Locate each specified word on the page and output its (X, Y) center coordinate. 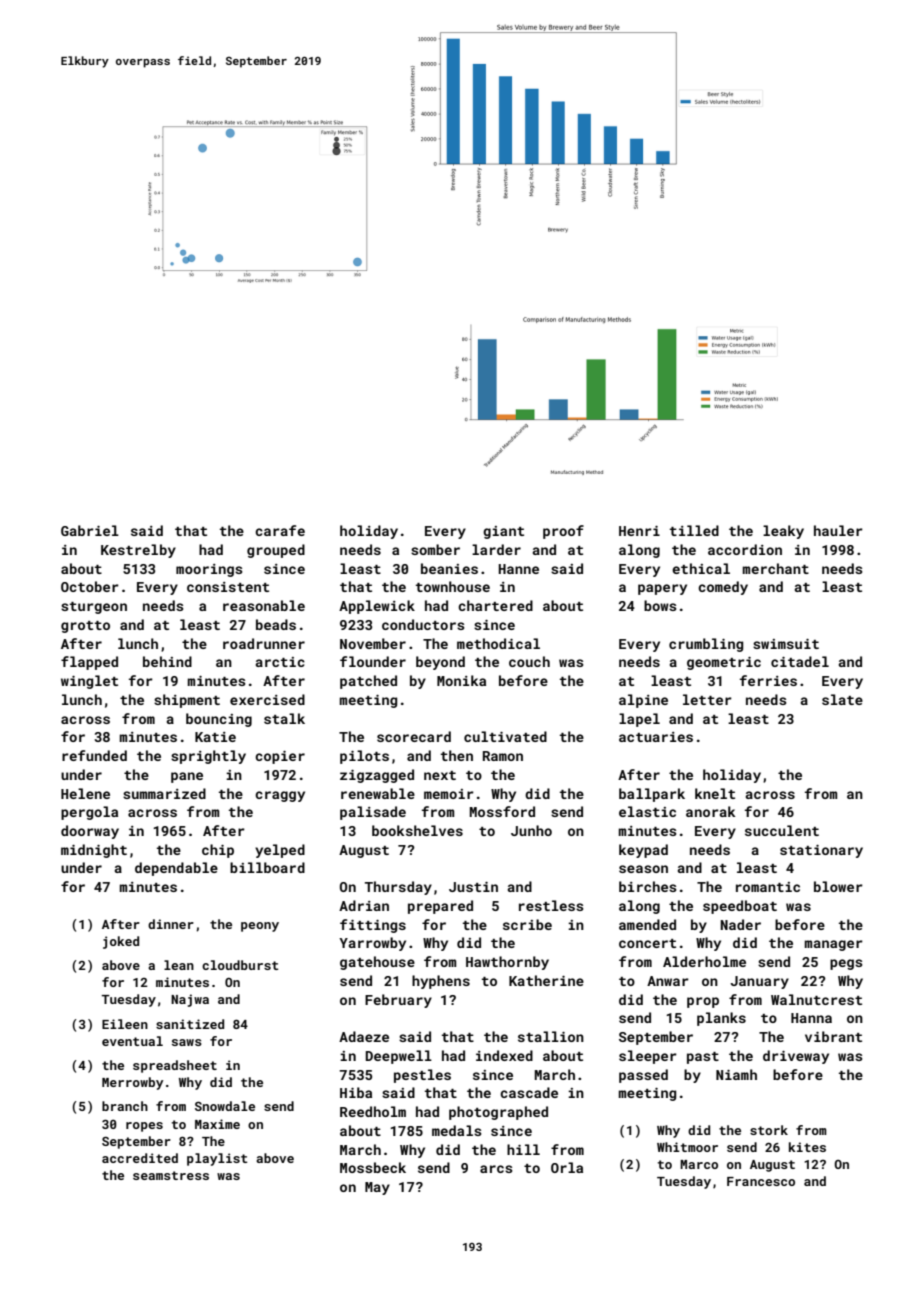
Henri (639, 531)
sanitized (190, 1024)
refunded (94, 755)
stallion (551, 1036)
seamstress (171, 1175)
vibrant (833, 1036)
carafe (280, 530)
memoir (449, 794)
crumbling (706, 645)
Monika (461, 680)
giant (503, 532)
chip (218, 851)
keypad (643, 851)
